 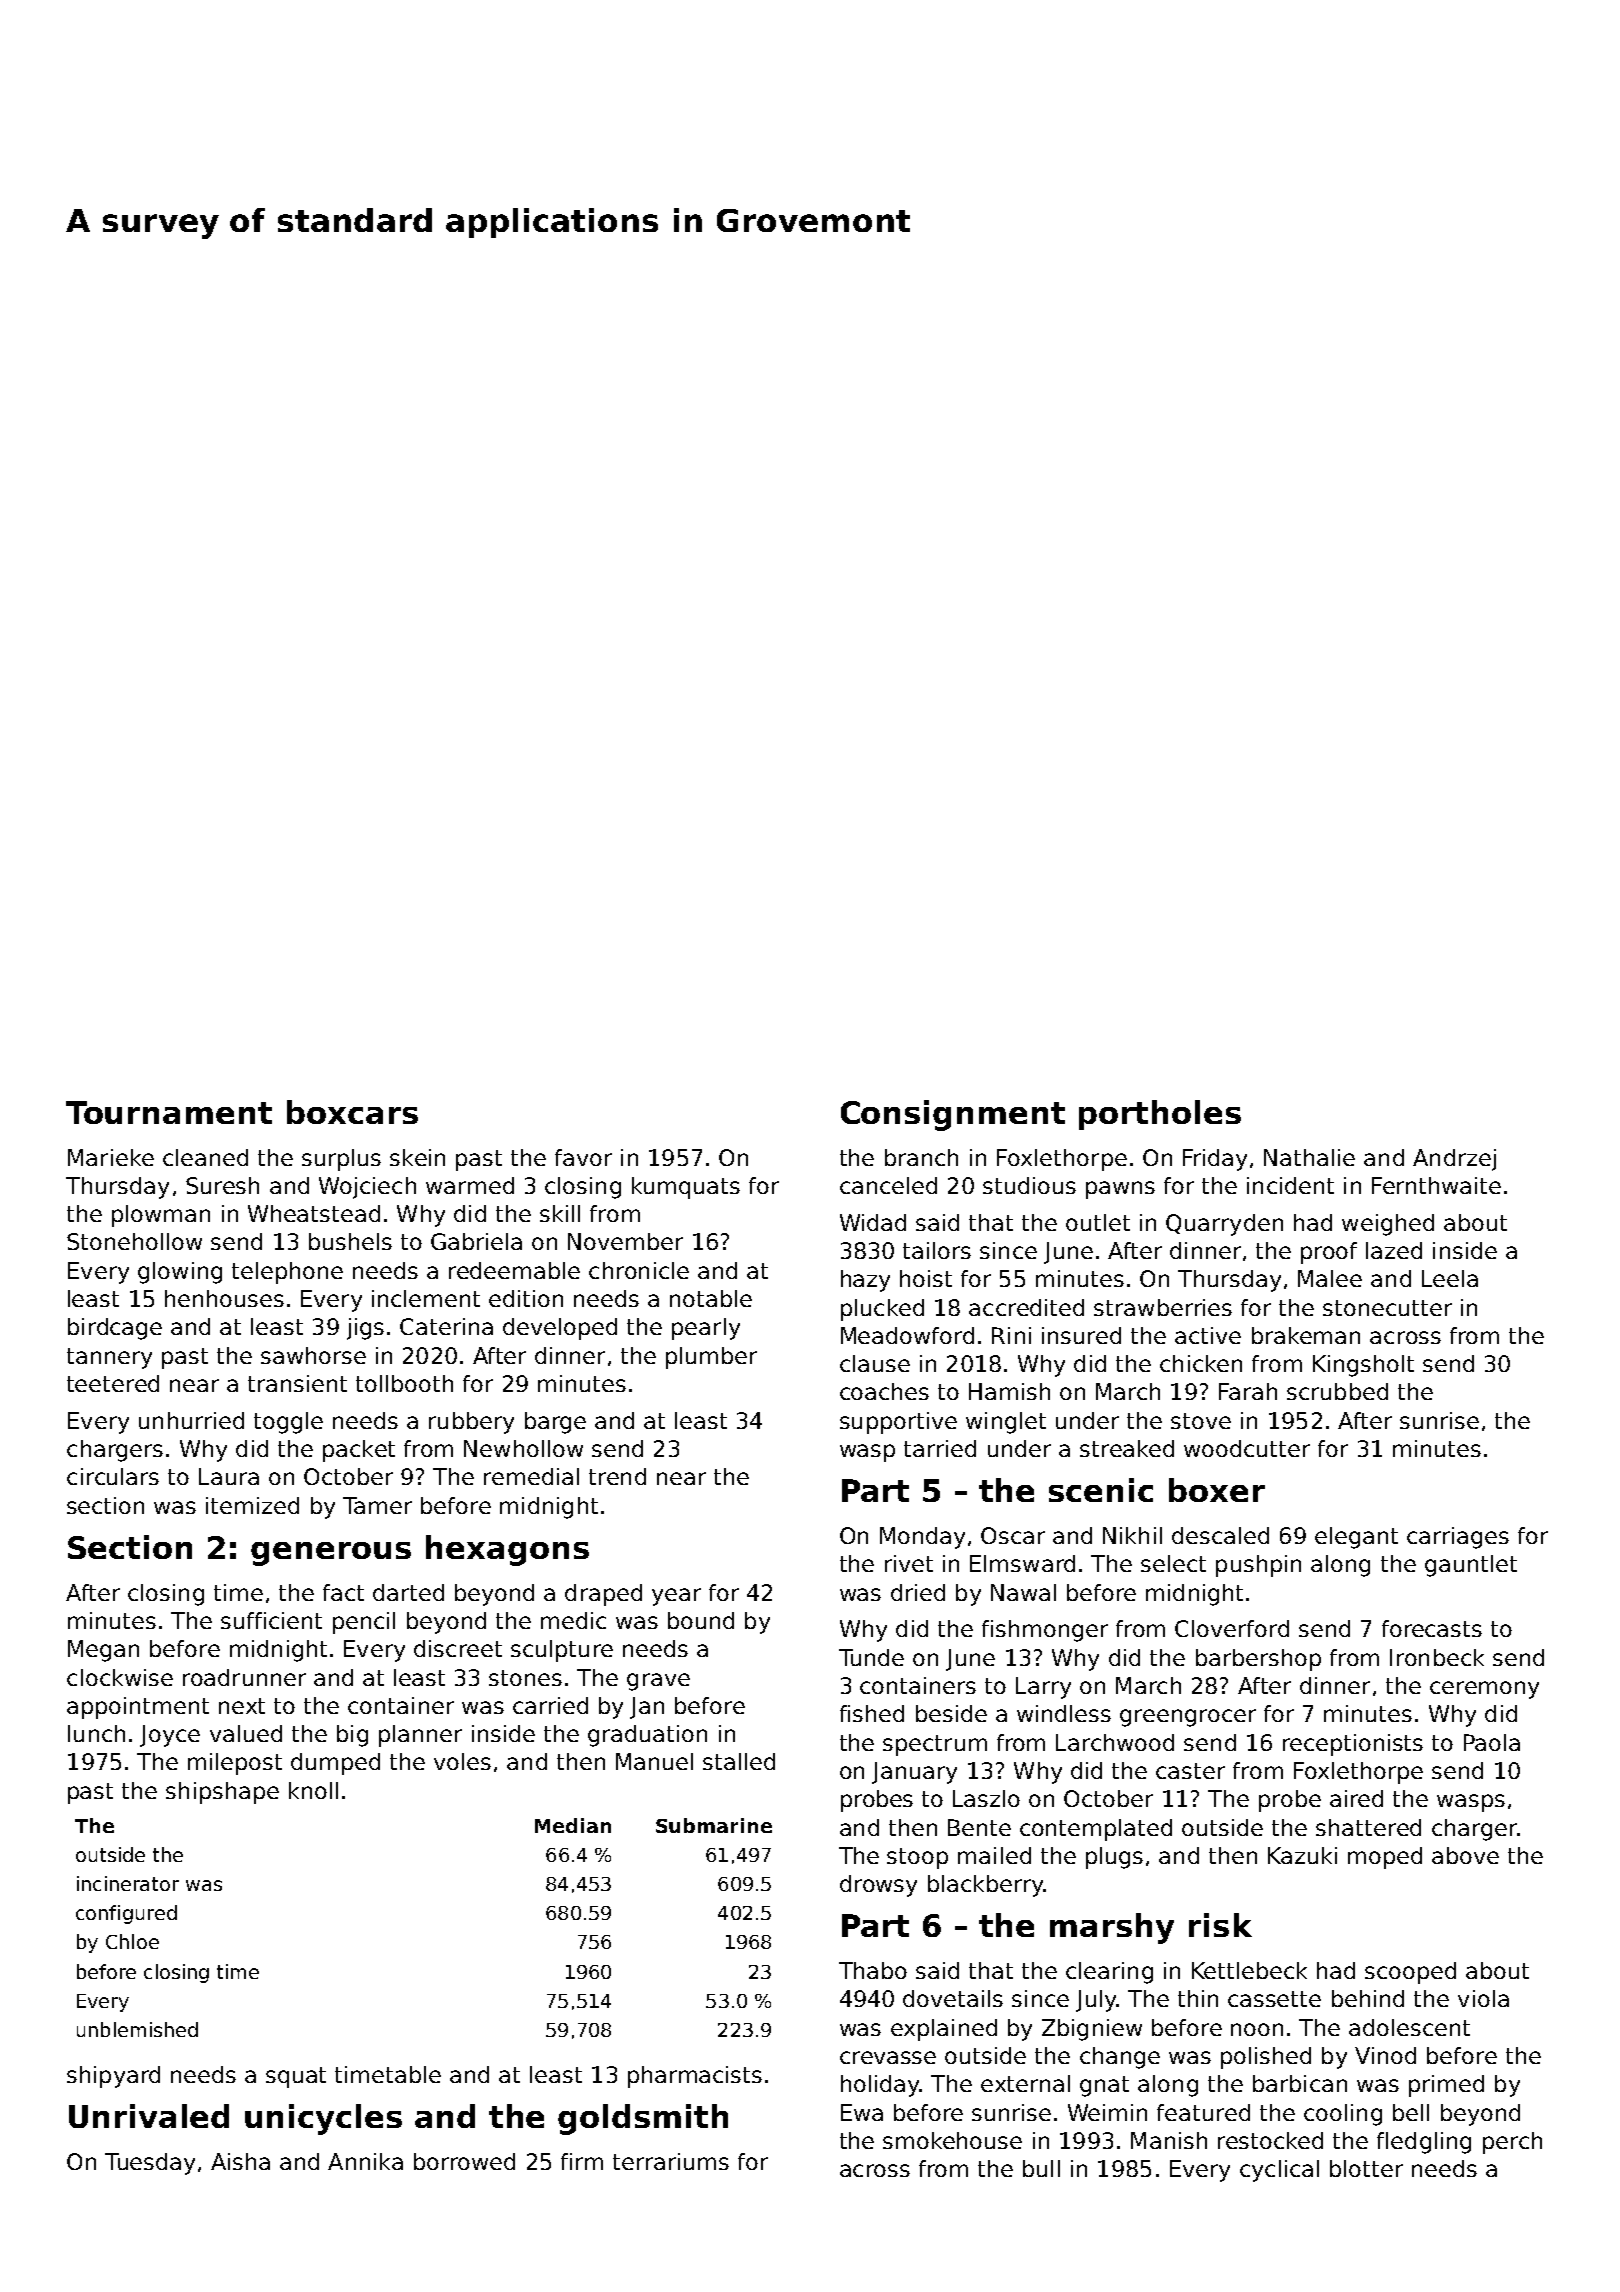 I want to click on terrariums, so click(x=671, y=2161).
